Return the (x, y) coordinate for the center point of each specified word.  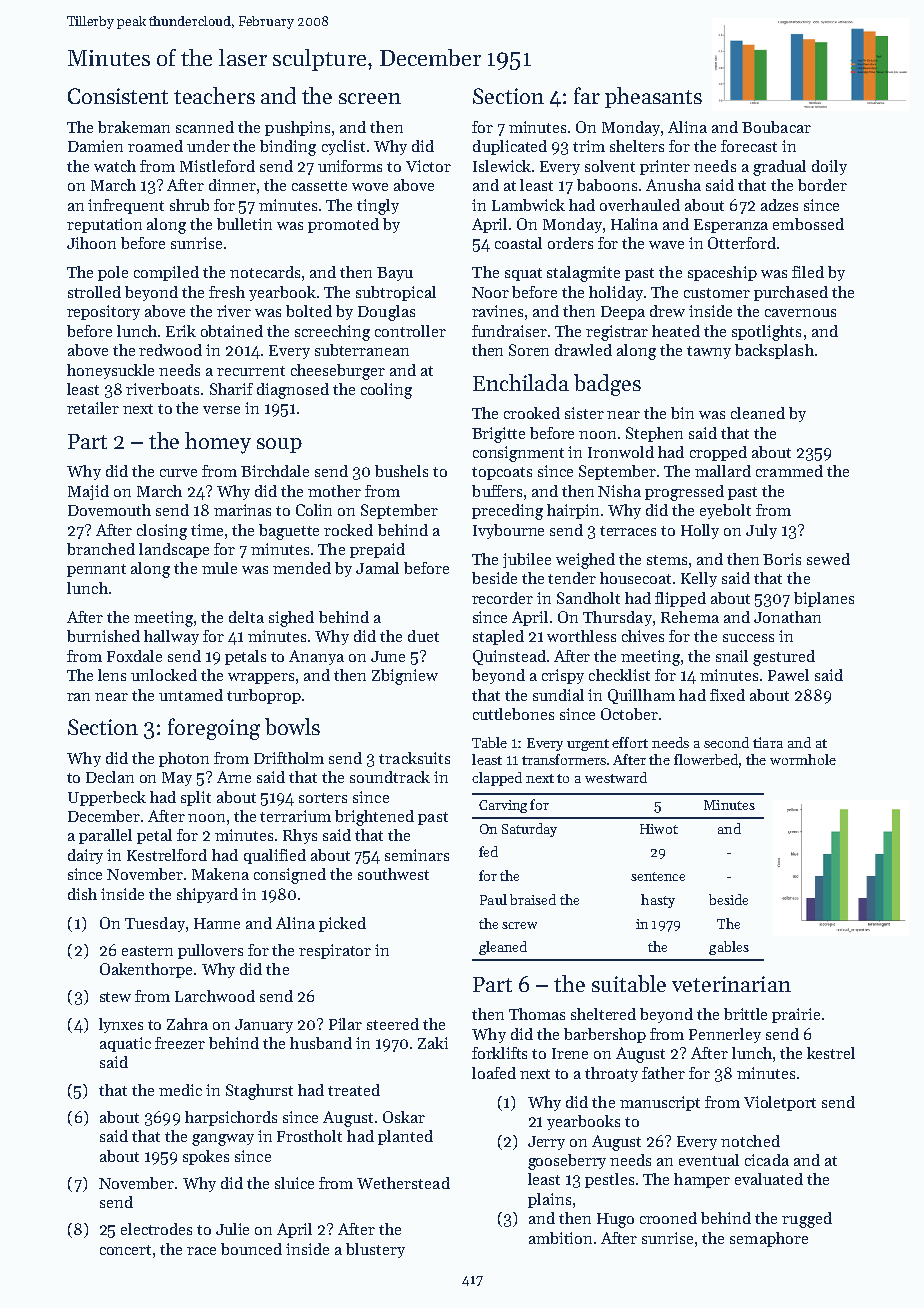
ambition (560, 1238)
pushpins (297, 128)
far (587, 95)
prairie (796, 1015)
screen (370, 98)
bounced (251, 1249)
